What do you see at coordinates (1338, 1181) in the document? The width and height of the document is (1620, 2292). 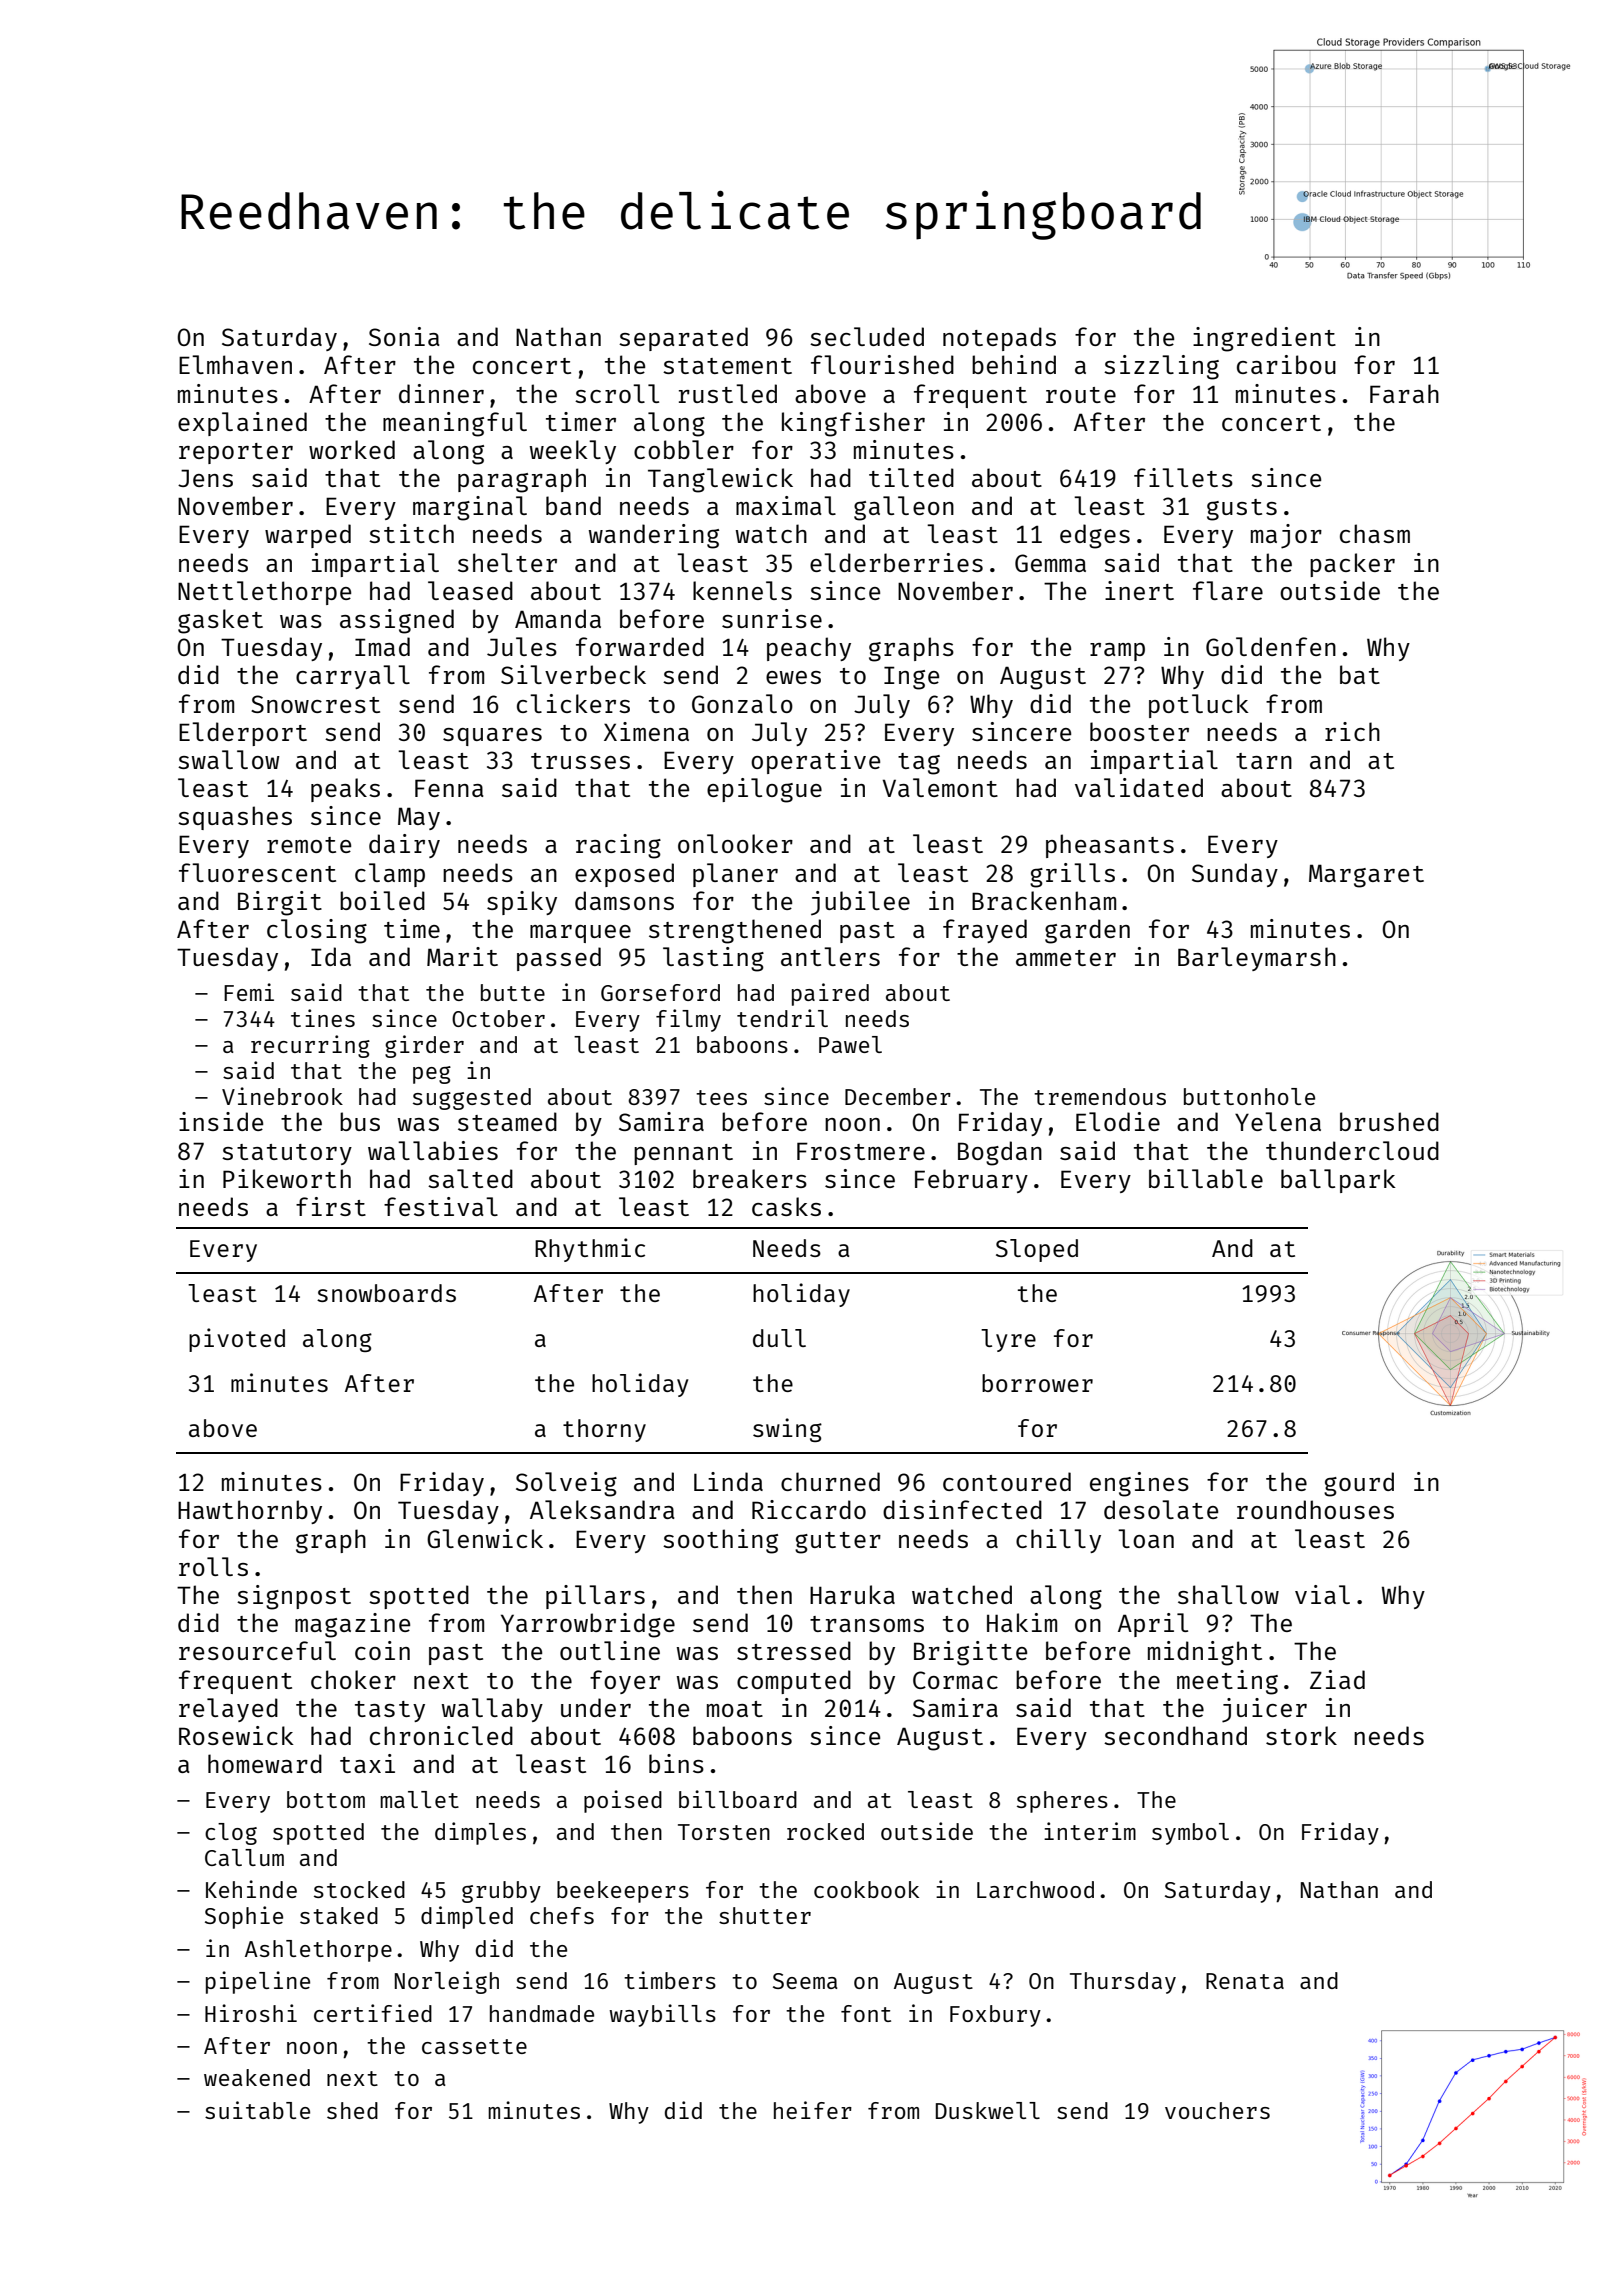 I see `ballpark` at bounding box center [1338, 1181].
